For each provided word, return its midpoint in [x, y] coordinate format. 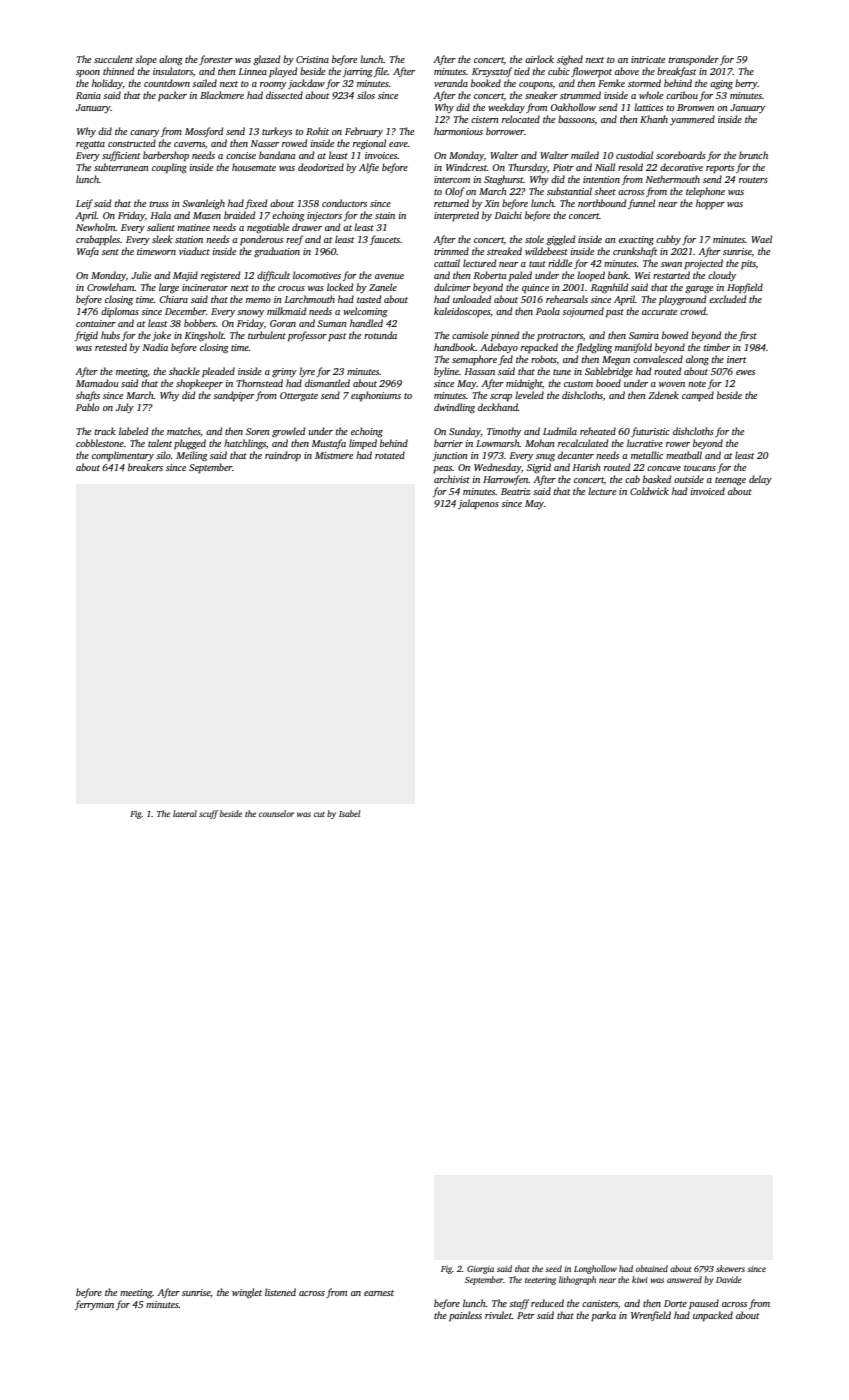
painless [465, 1316]
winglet [247, 1293]
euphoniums [376, 396]
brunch [753, 155]
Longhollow [595, 1269]
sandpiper [234, 396]
